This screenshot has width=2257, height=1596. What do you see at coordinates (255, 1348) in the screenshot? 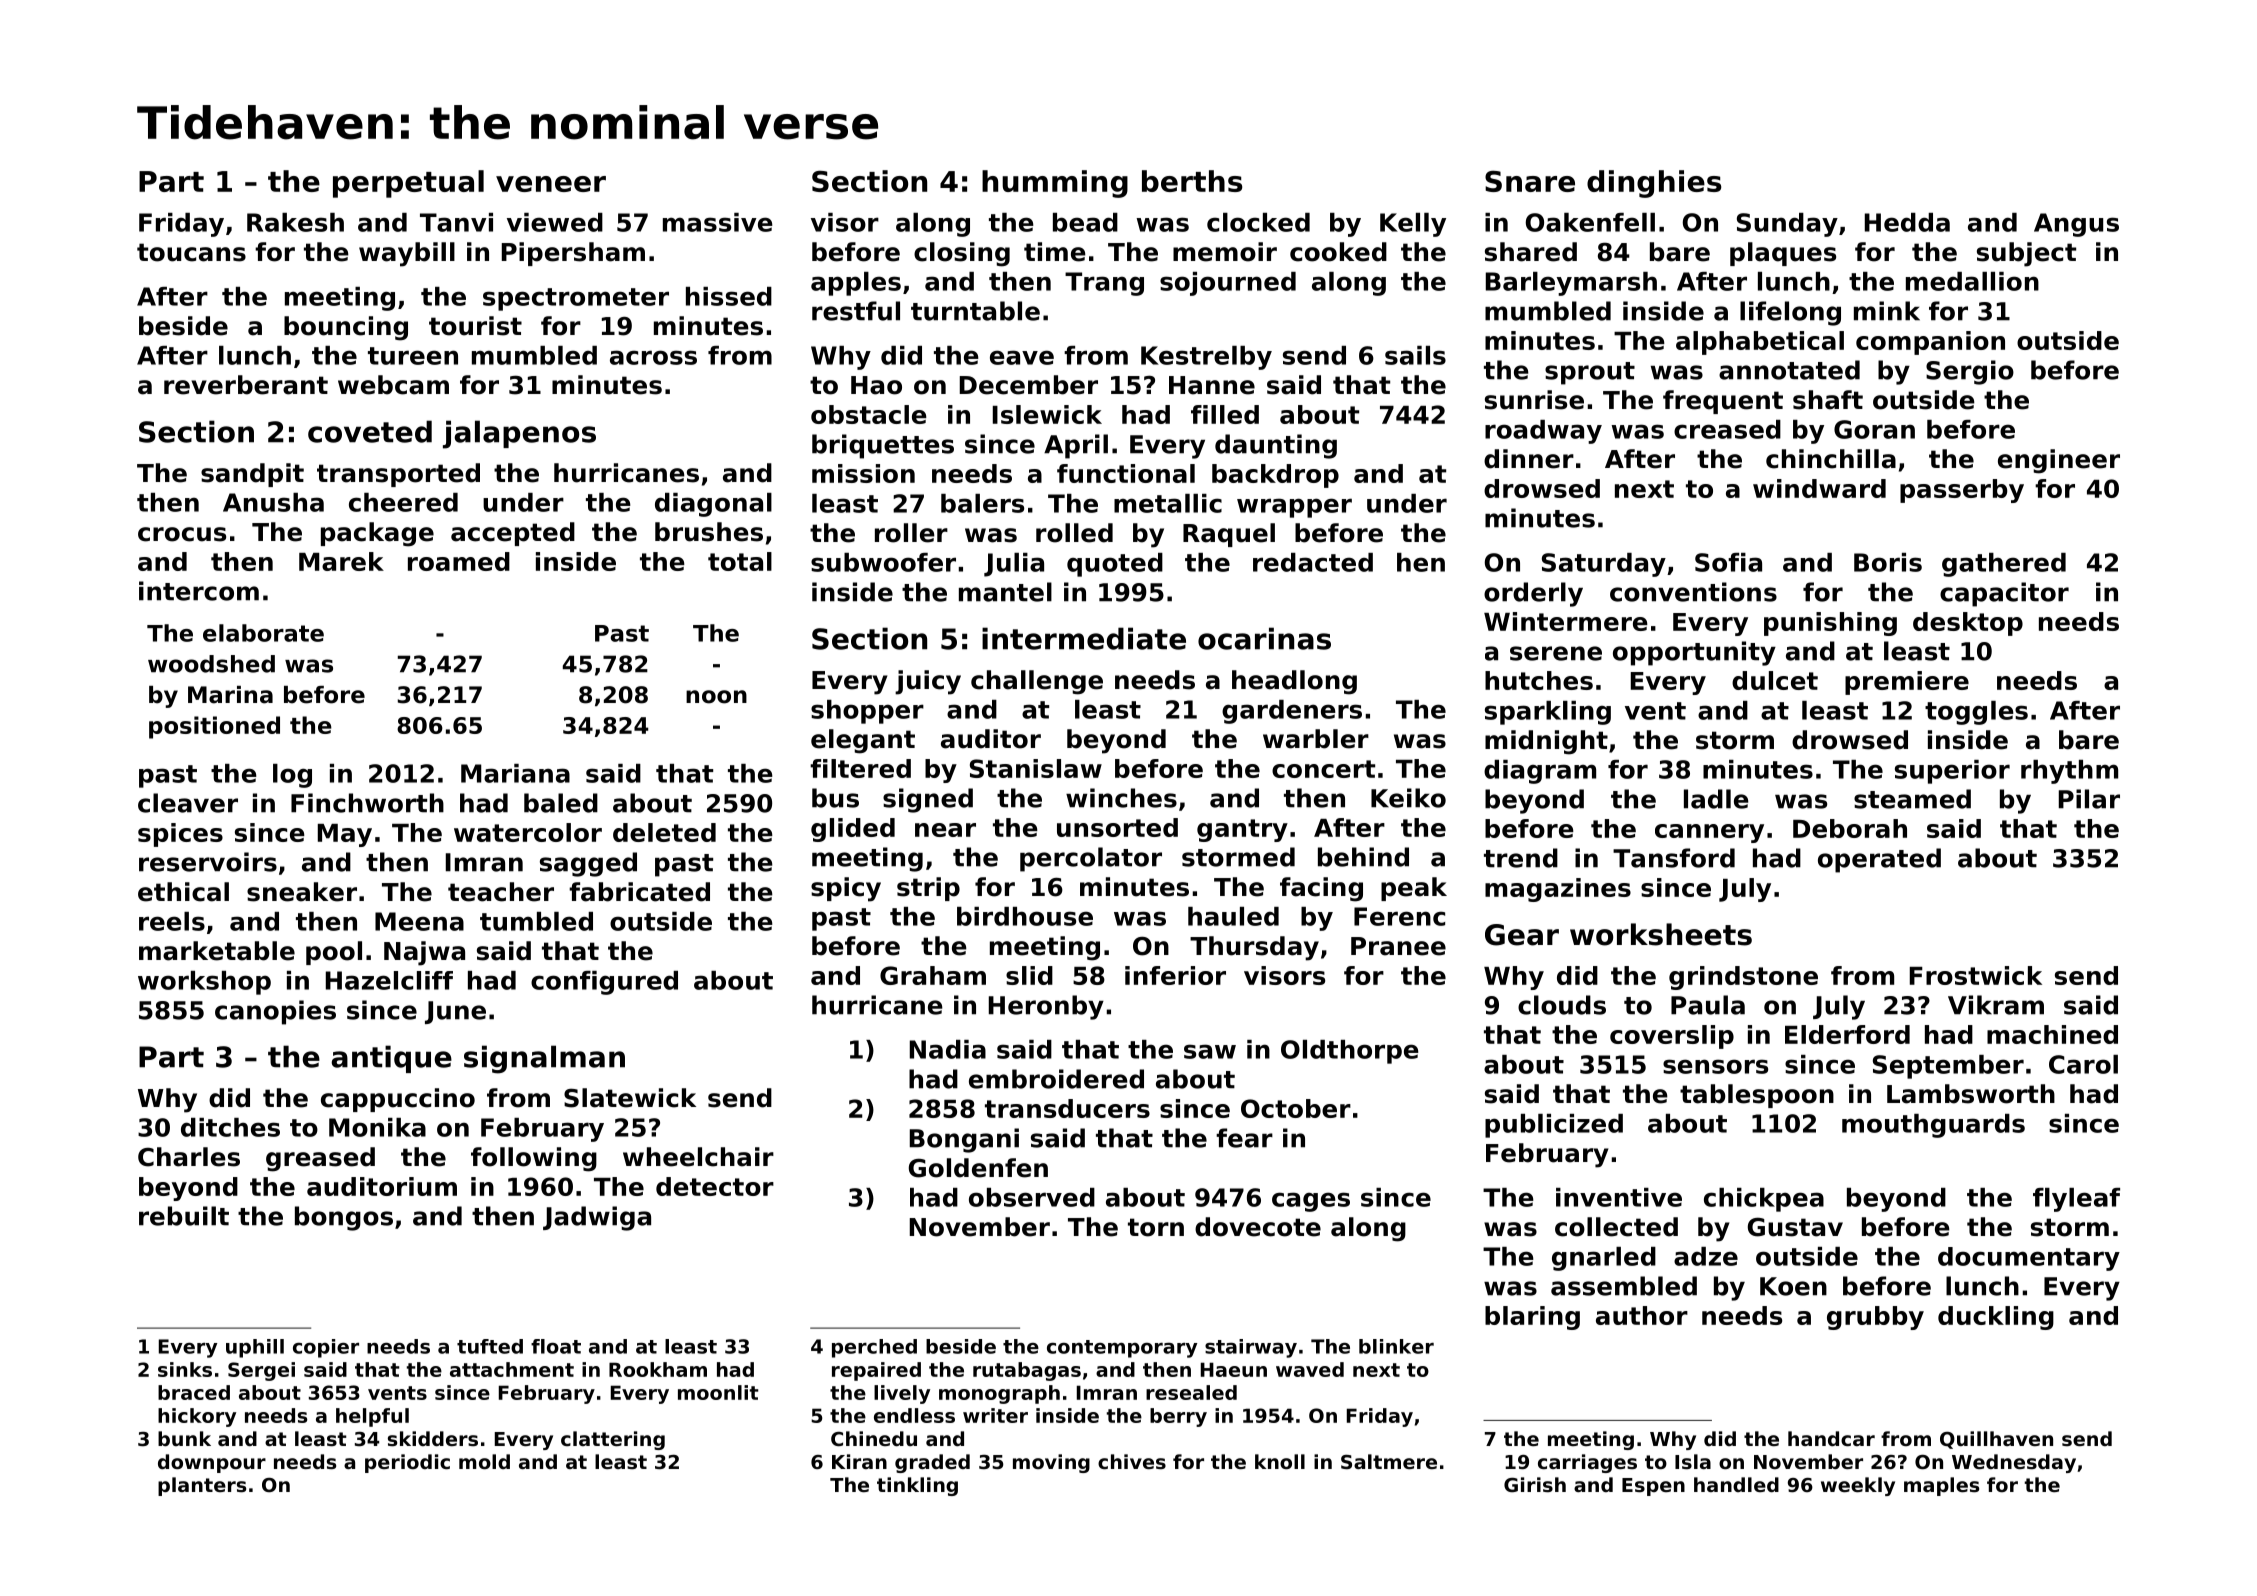
I see `uphill` at bounding box center [255, 1348].
